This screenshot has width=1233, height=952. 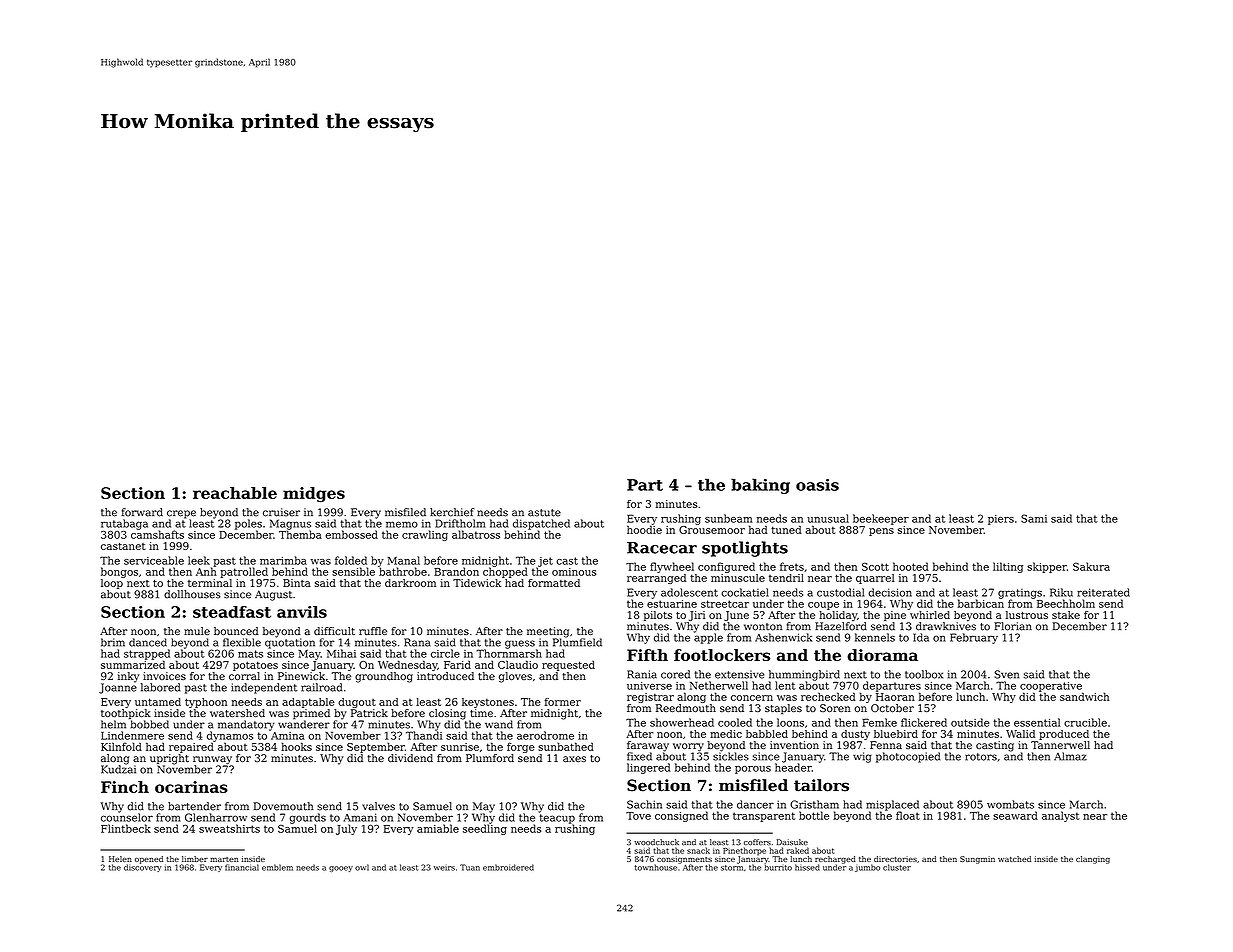 What do you see at coordinates (113, 642) in the screenshot?
I see `brim` at bounding box center [113, 642].
